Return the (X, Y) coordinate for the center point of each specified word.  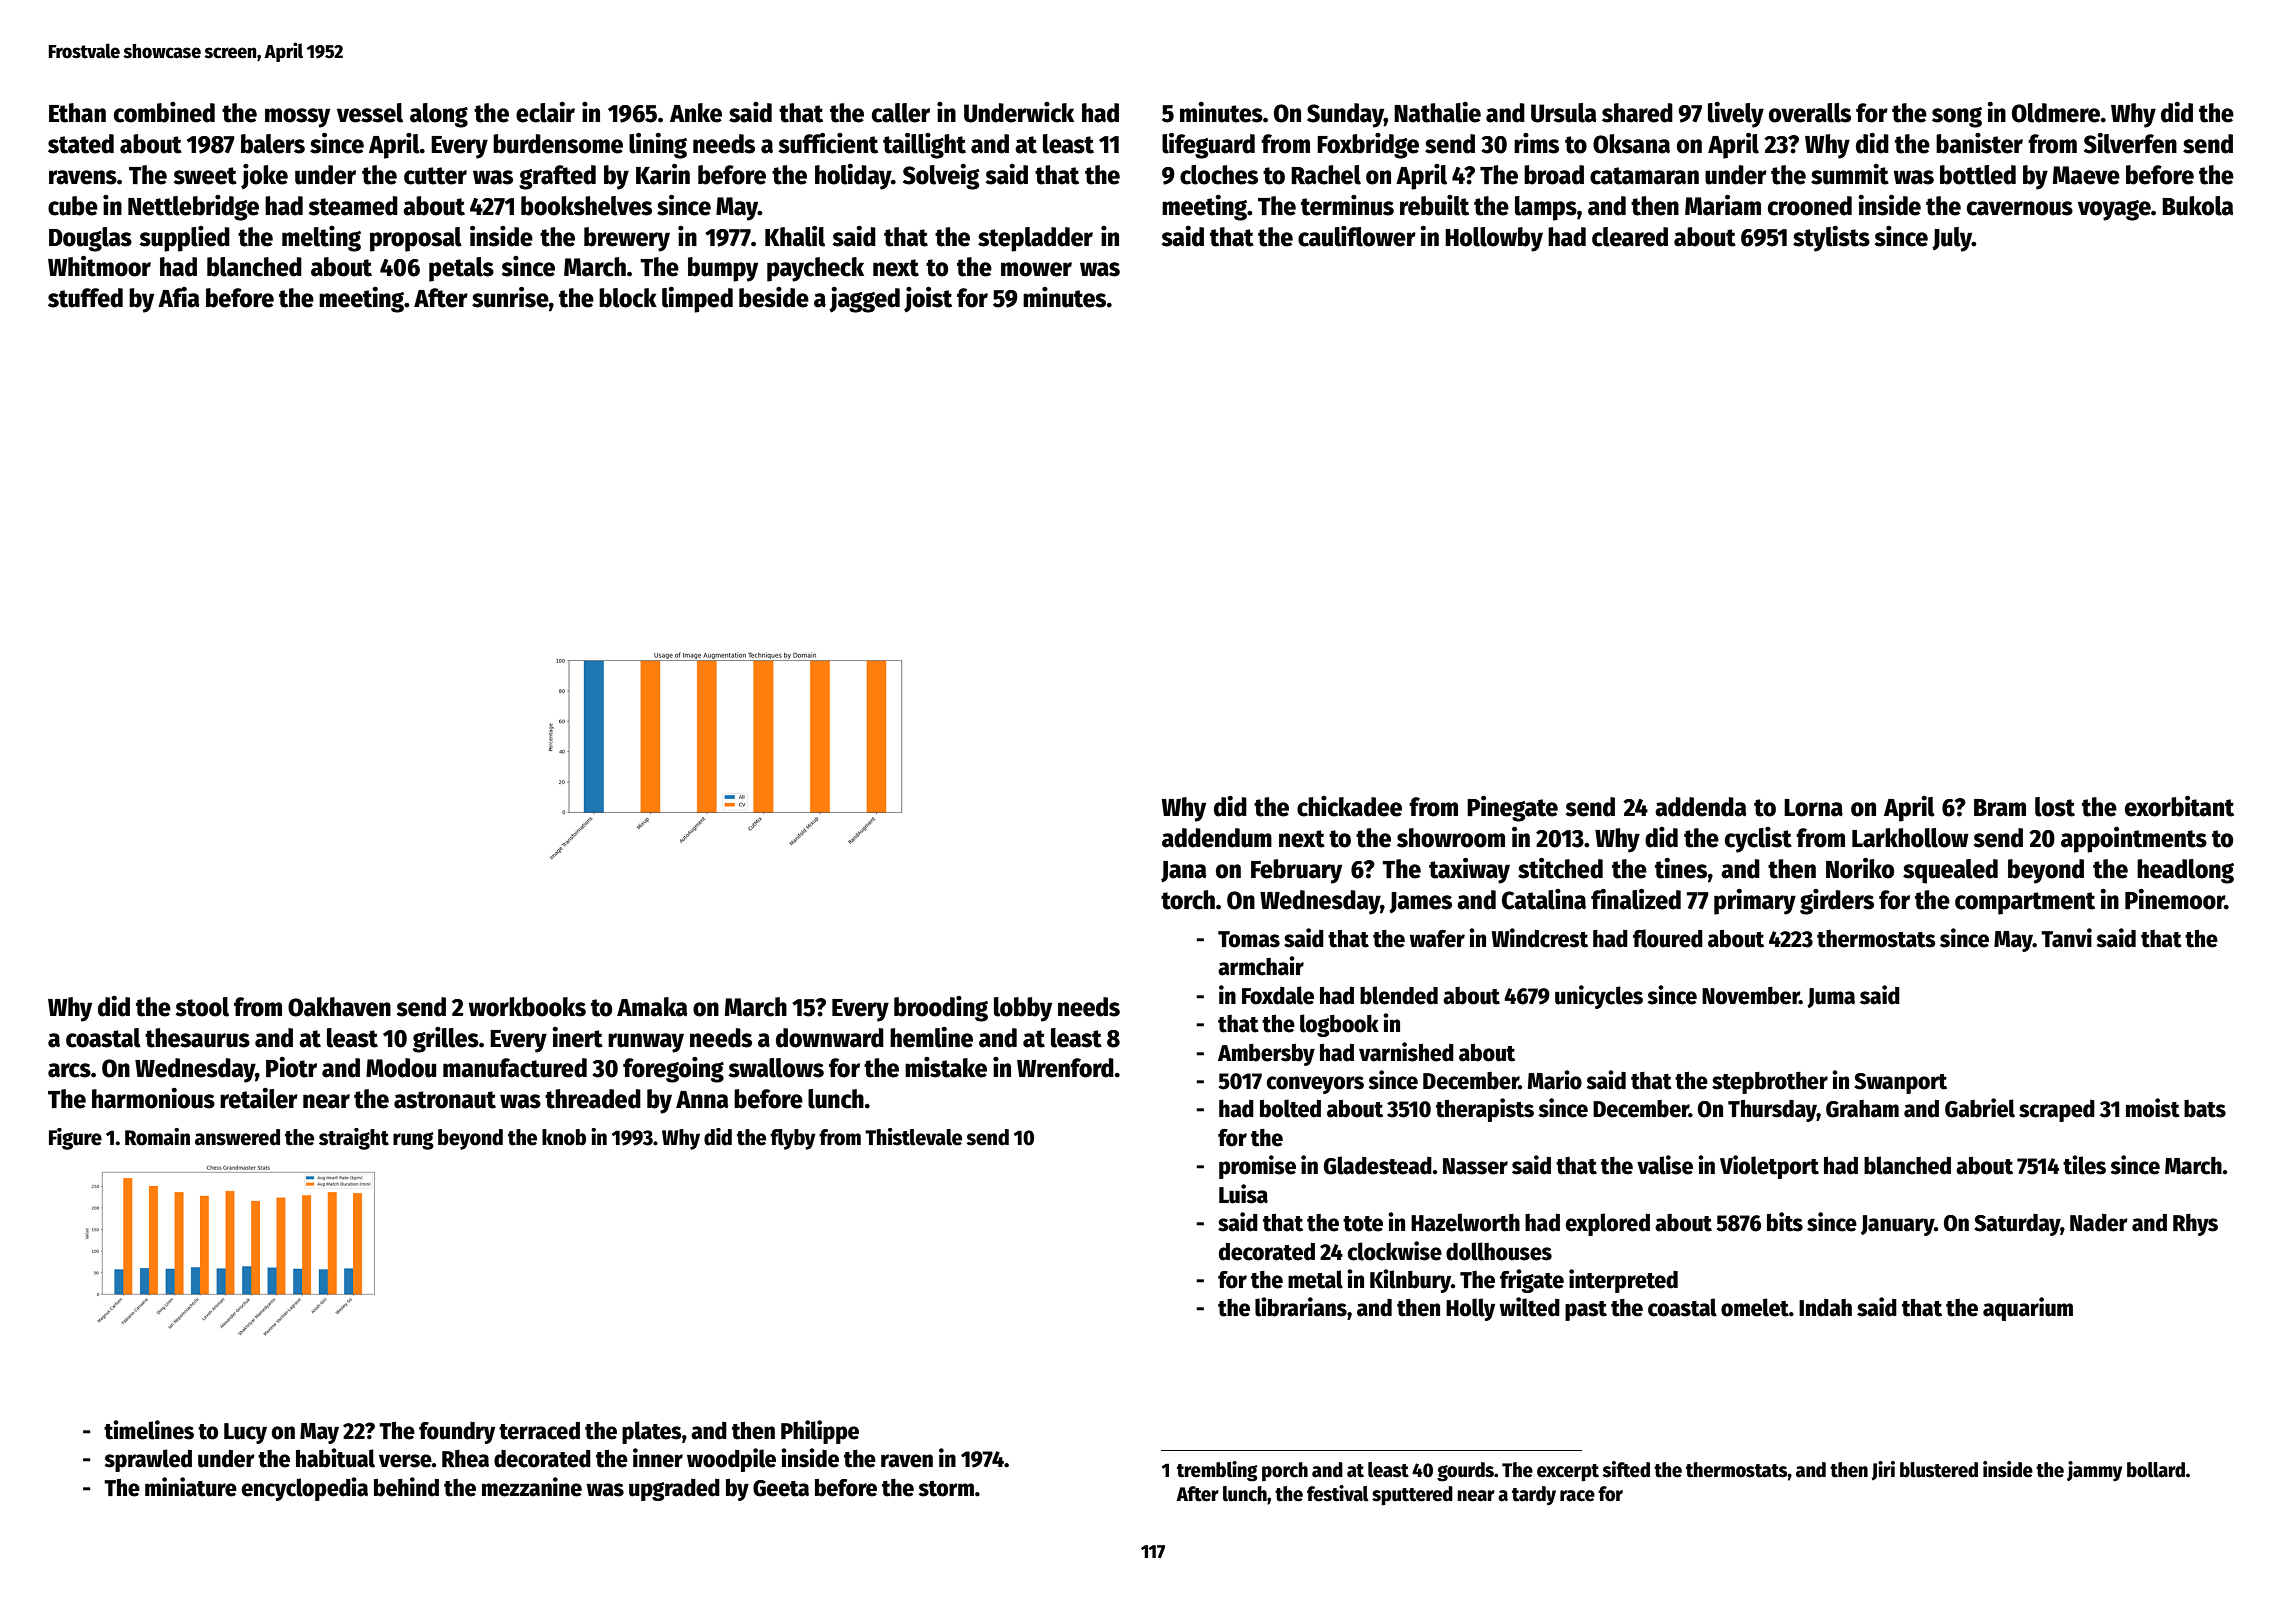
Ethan (77, 113)
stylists (1831, 239)
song (1957, 117)
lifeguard (1208, 146)
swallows (776, 1068)
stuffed (85, 298)
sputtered (1412, 1496)
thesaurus (197, 1038)
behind (406, 1487)
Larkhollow (1910, 838)
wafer (1437, 939)
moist (2153, 1108)
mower (1036, 269)
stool (202, 1007)
